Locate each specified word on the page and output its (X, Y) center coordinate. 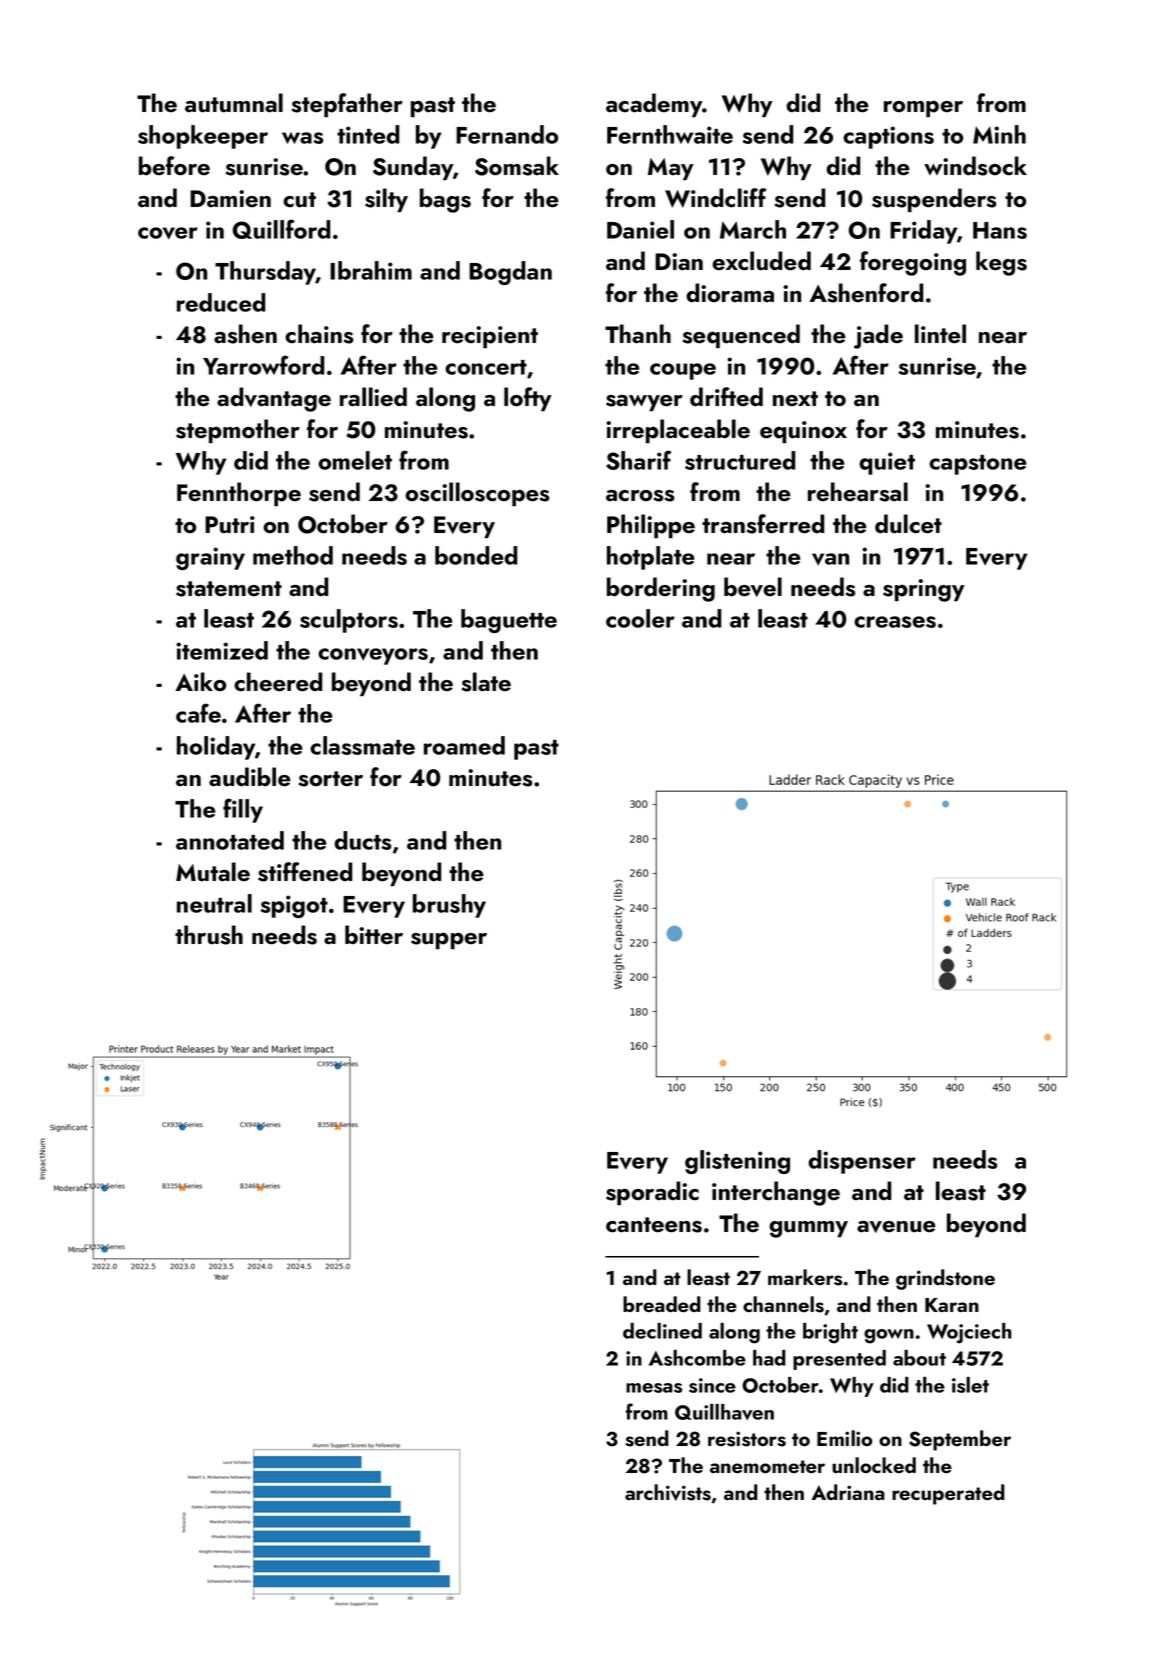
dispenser (862, 1162)
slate (486, 682)
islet (970, 1385)
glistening (737, 1162)
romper (923, 108)
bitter (374, 935)
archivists (668, 1492)
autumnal (234, 103)
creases (895, 622)
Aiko (200, 682)
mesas (654, 1388)
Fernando (507, 134)
